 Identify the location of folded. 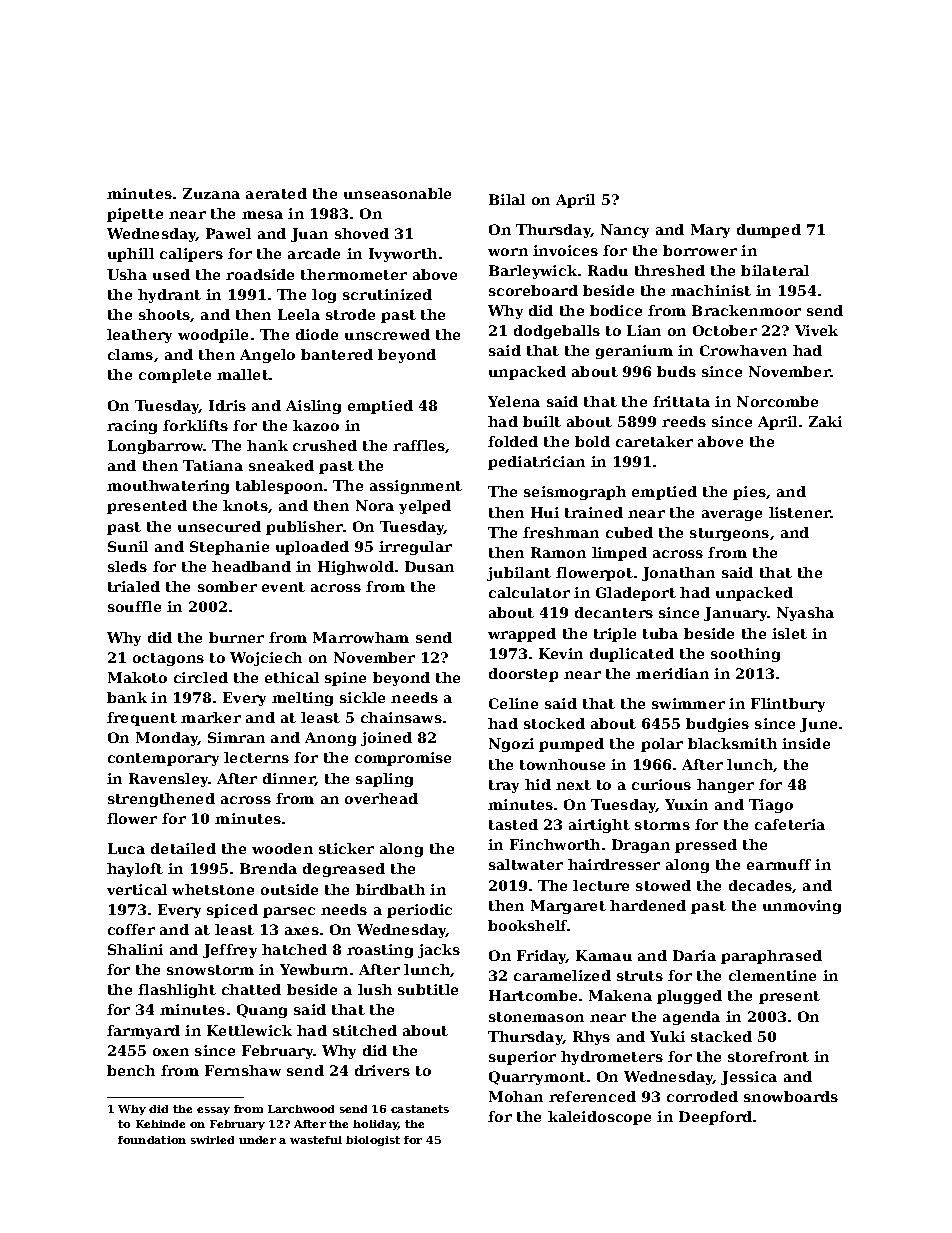
(513, 441).
